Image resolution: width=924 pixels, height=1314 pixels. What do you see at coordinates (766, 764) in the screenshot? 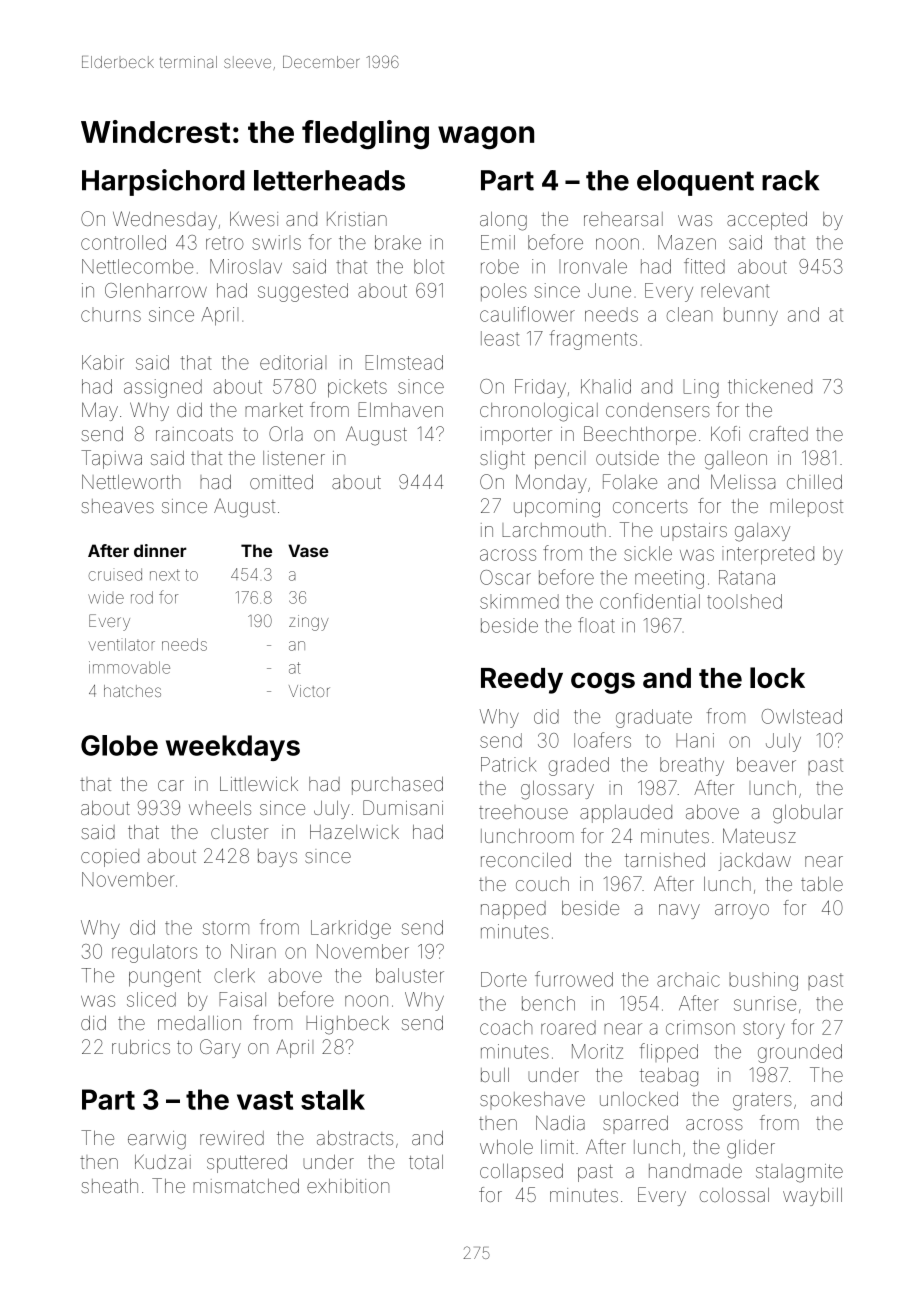
I see `beaver` at bounding box center [766, 764].
